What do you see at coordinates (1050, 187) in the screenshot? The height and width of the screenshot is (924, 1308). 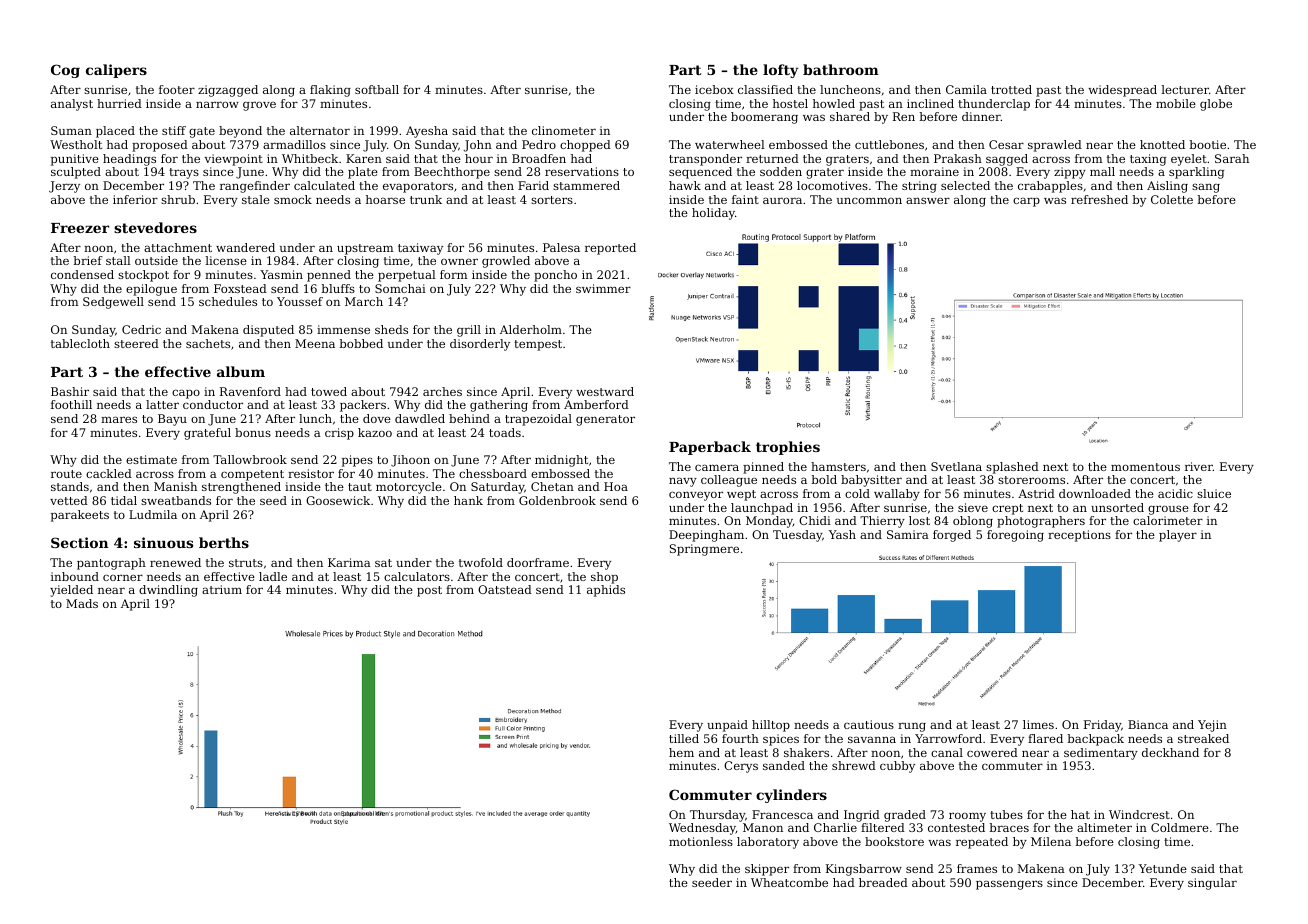 I see `crabapples` at bounding box center [1050, 187].
